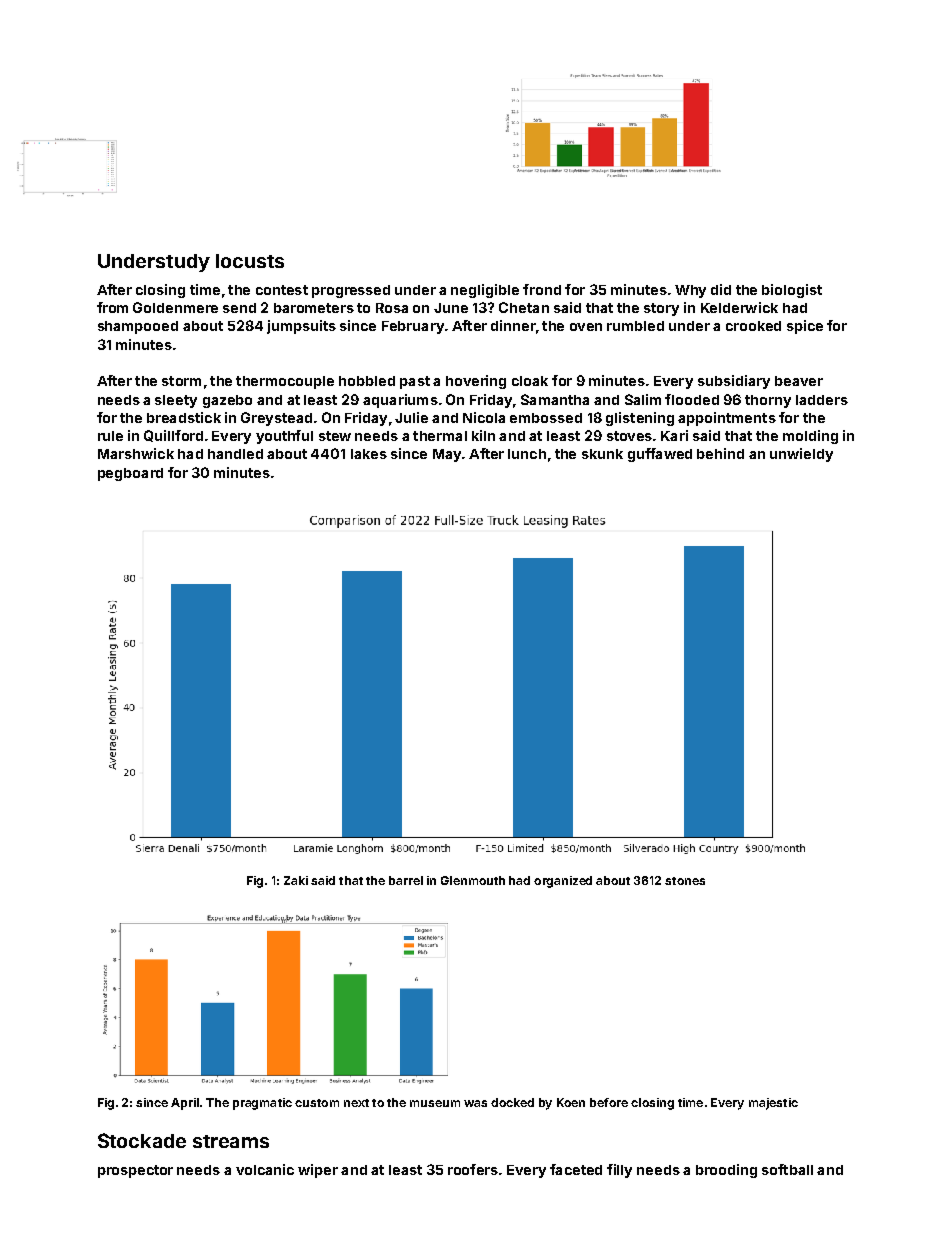 The width and height of the image is (952, 1233). Describe the element at coordinates (801, 455) in the image. I see `unwieldy` at that location.
